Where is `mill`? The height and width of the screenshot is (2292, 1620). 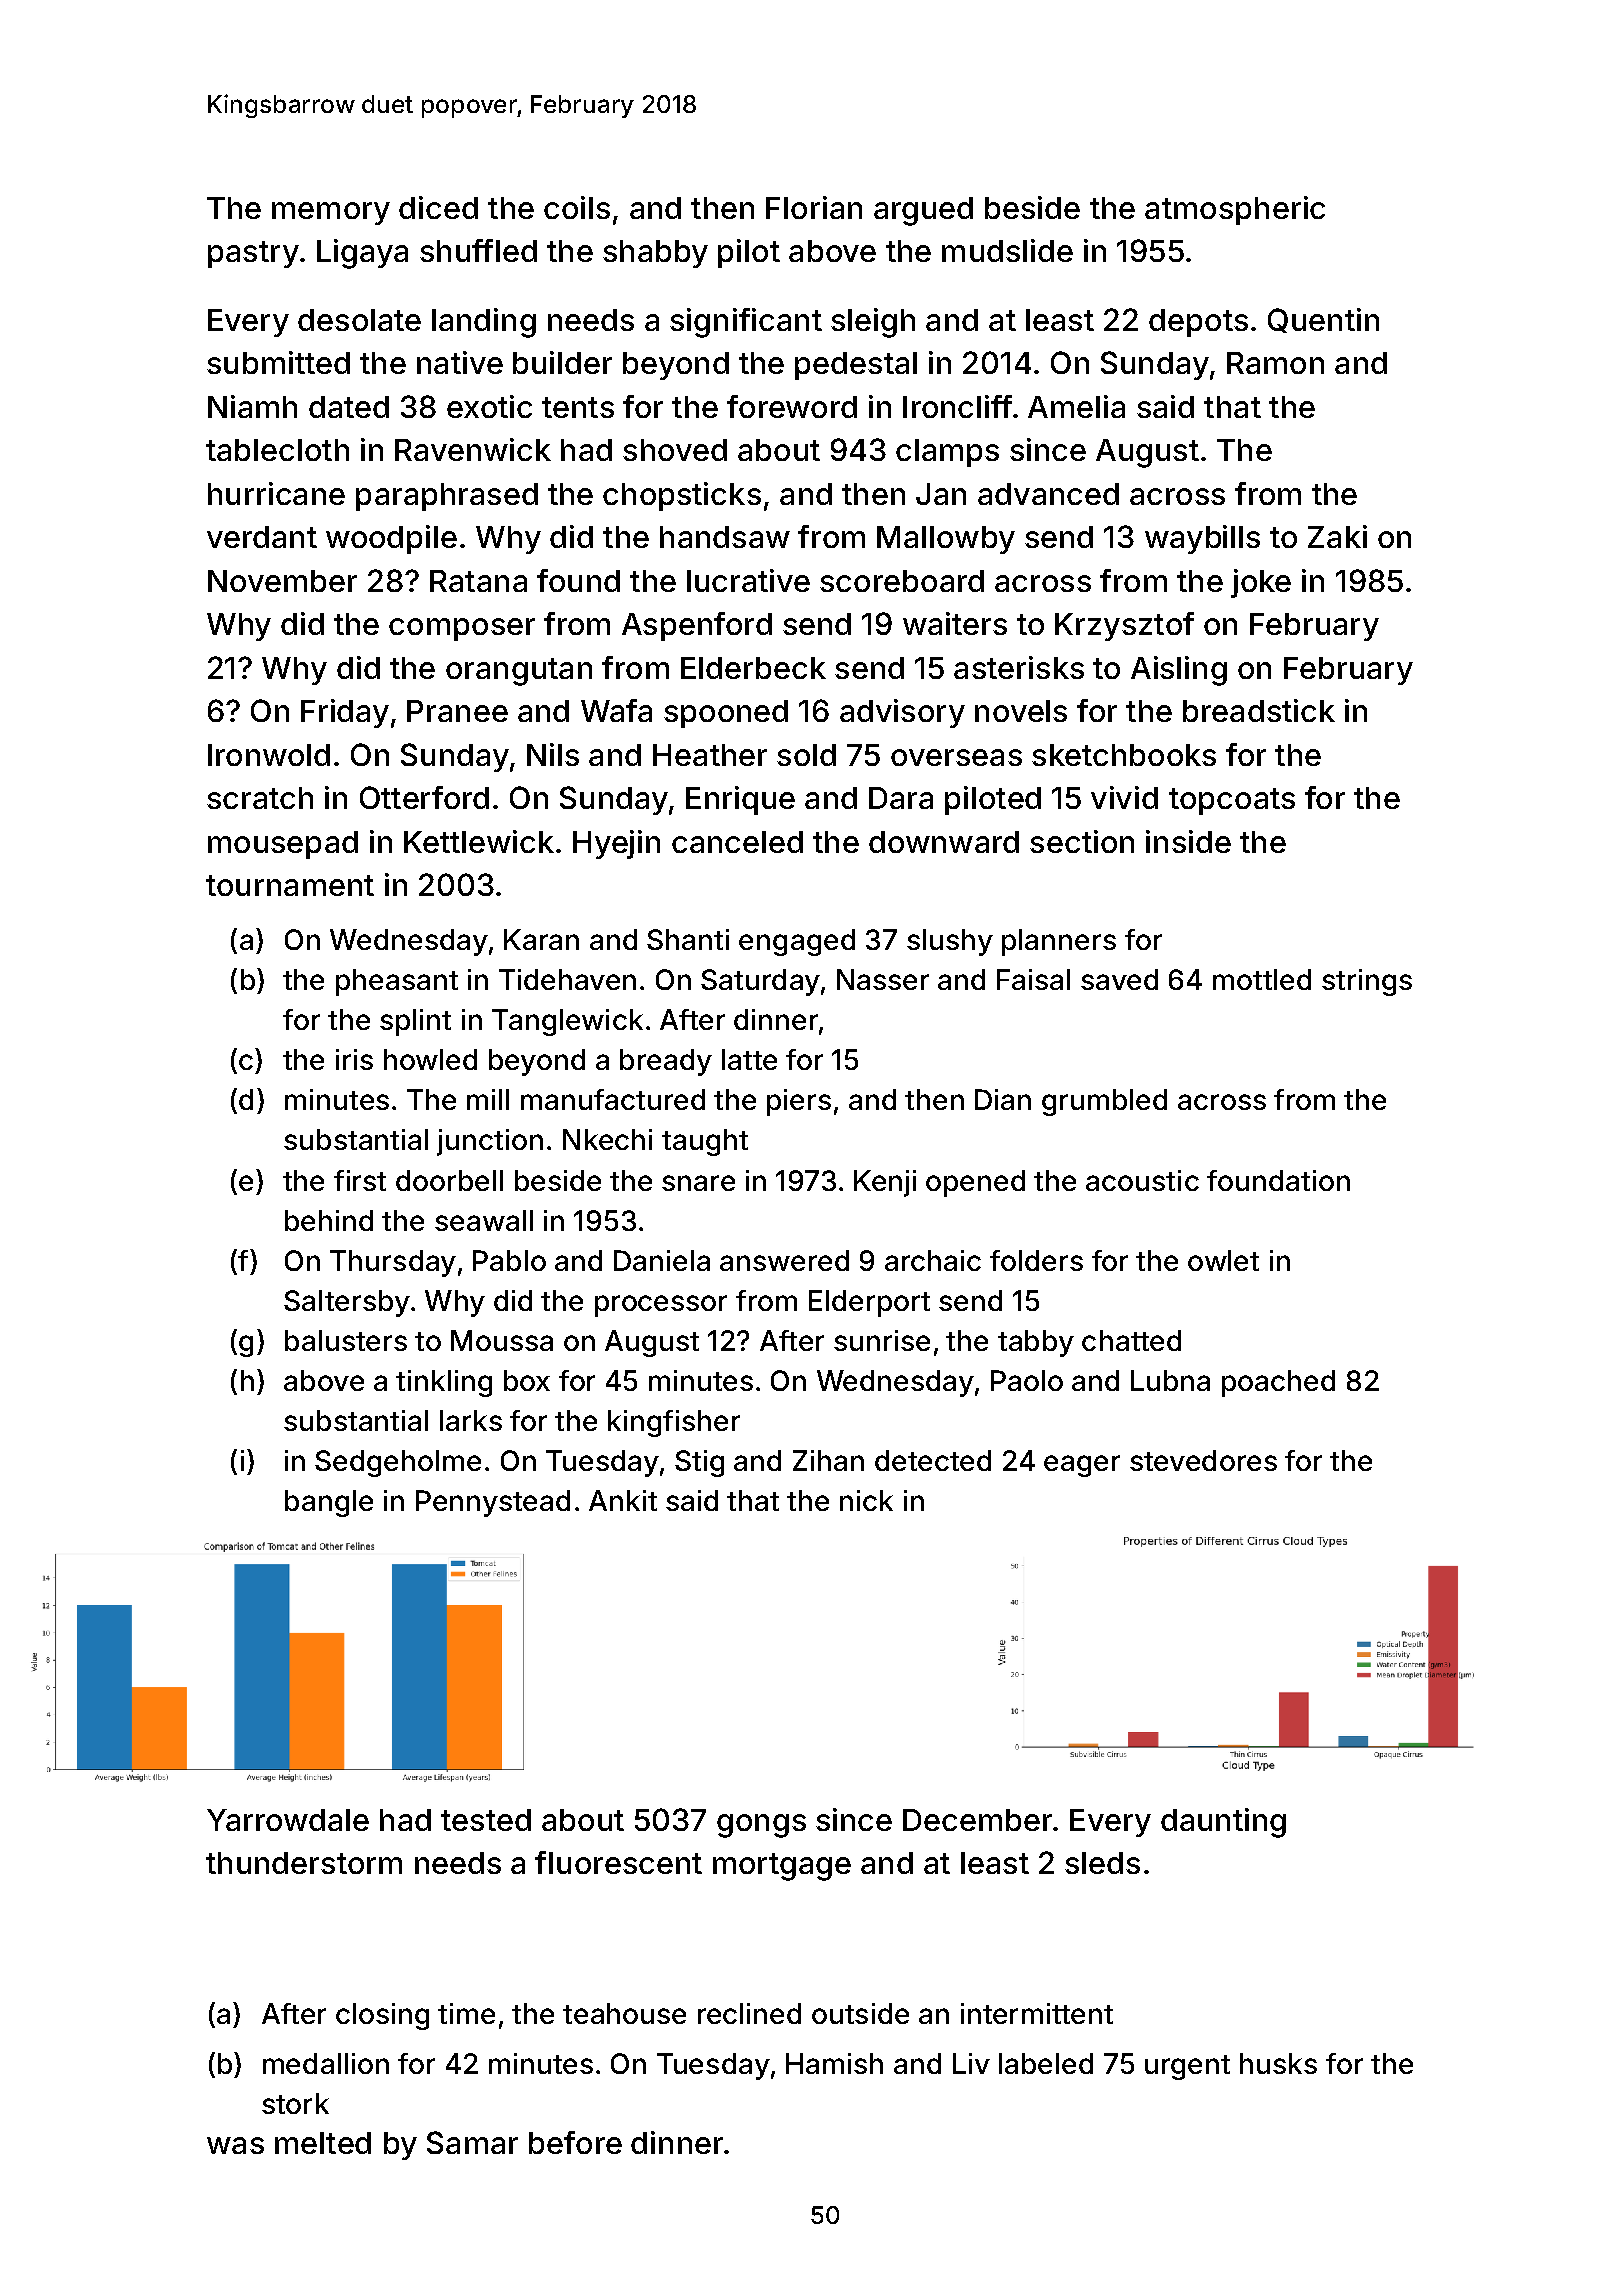
mill is located at coordinates (488, 1099).
